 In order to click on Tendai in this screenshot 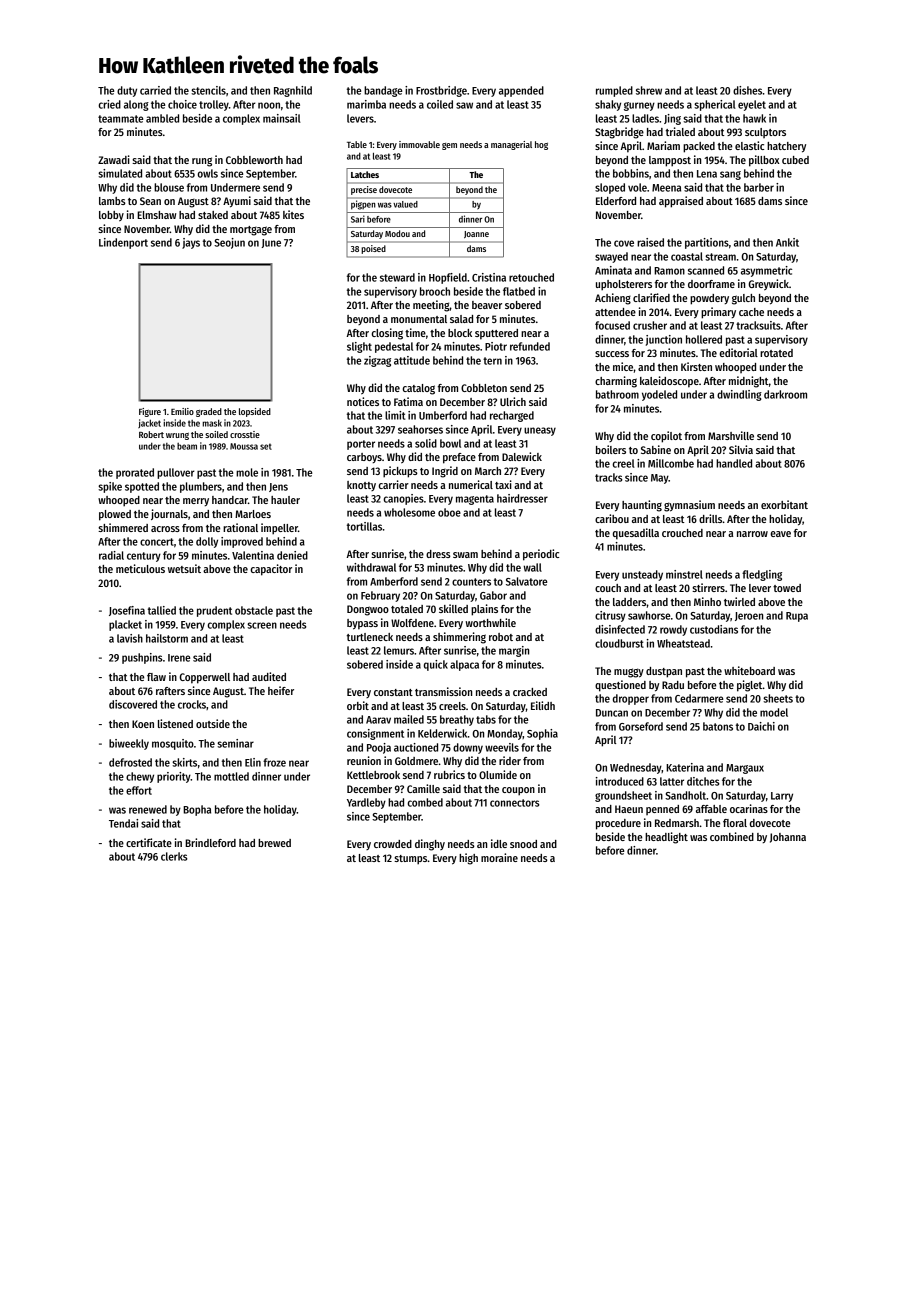, I will do `click(123, 823)`.
